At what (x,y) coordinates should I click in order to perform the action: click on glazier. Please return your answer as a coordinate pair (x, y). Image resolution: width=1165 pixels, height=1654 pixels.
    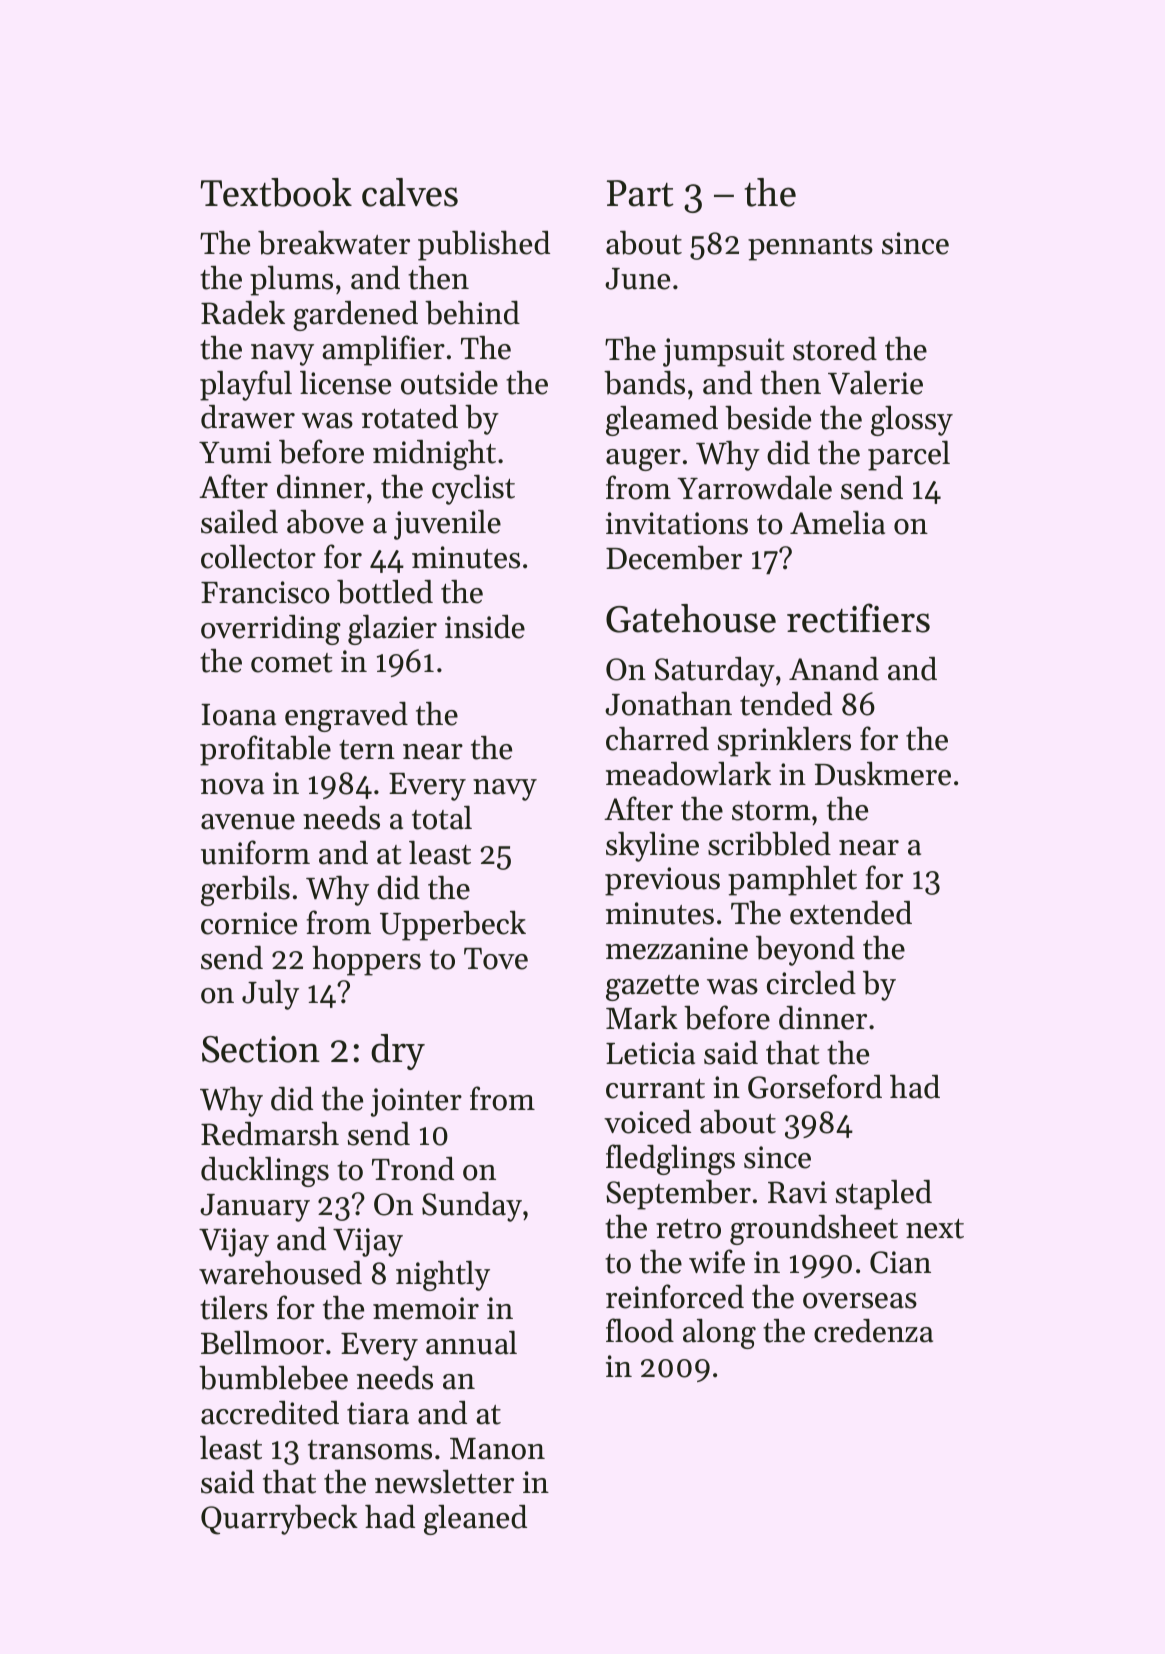
    Looking at the image, I should click on (392, 630).
